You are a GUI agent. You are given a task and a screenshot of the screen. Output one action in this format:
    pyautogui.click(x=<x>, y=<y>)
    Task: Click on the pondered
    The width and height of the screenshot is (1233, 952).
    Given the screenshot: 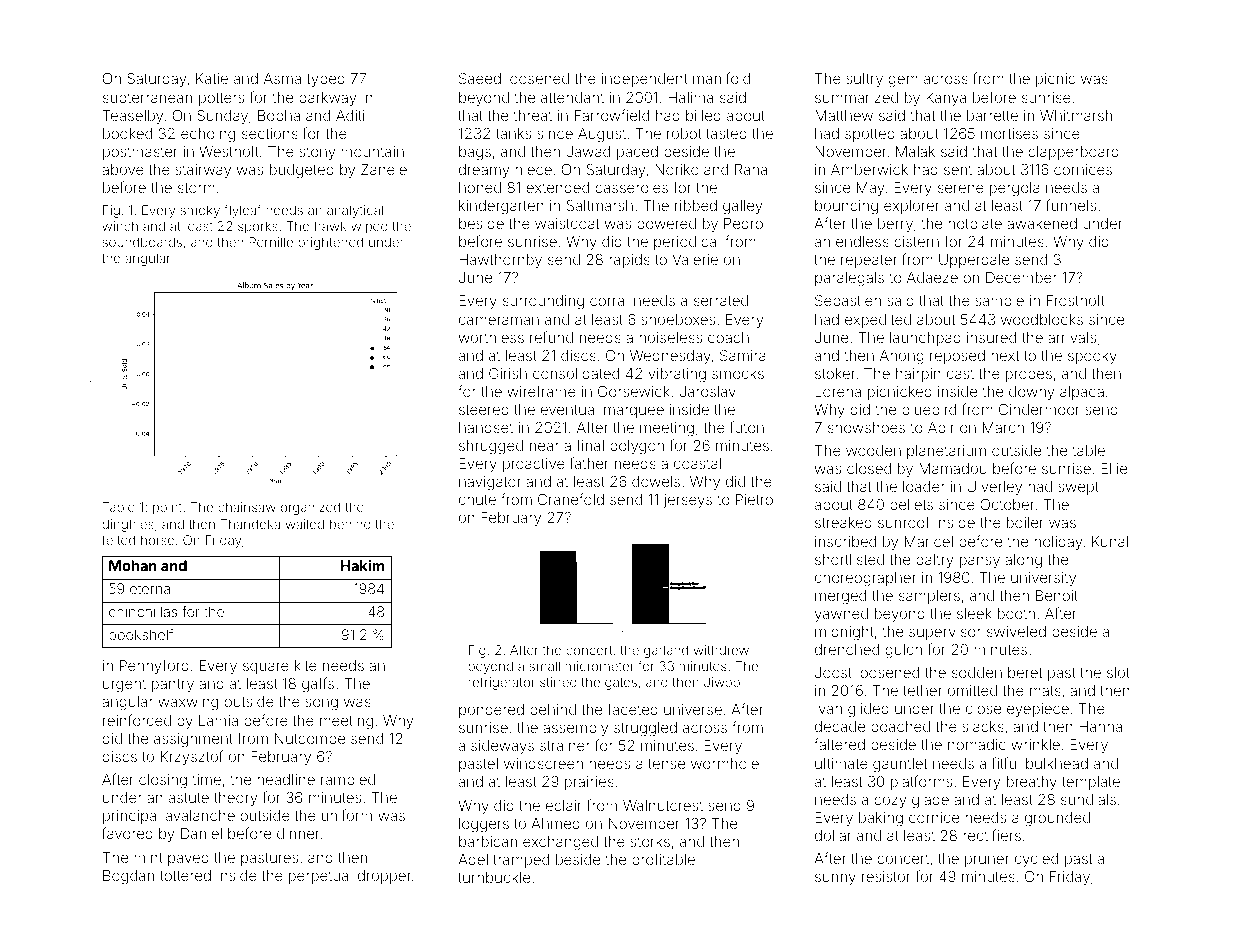 What is the action you would take?
    pyautogui.click(x=491, y=711)
